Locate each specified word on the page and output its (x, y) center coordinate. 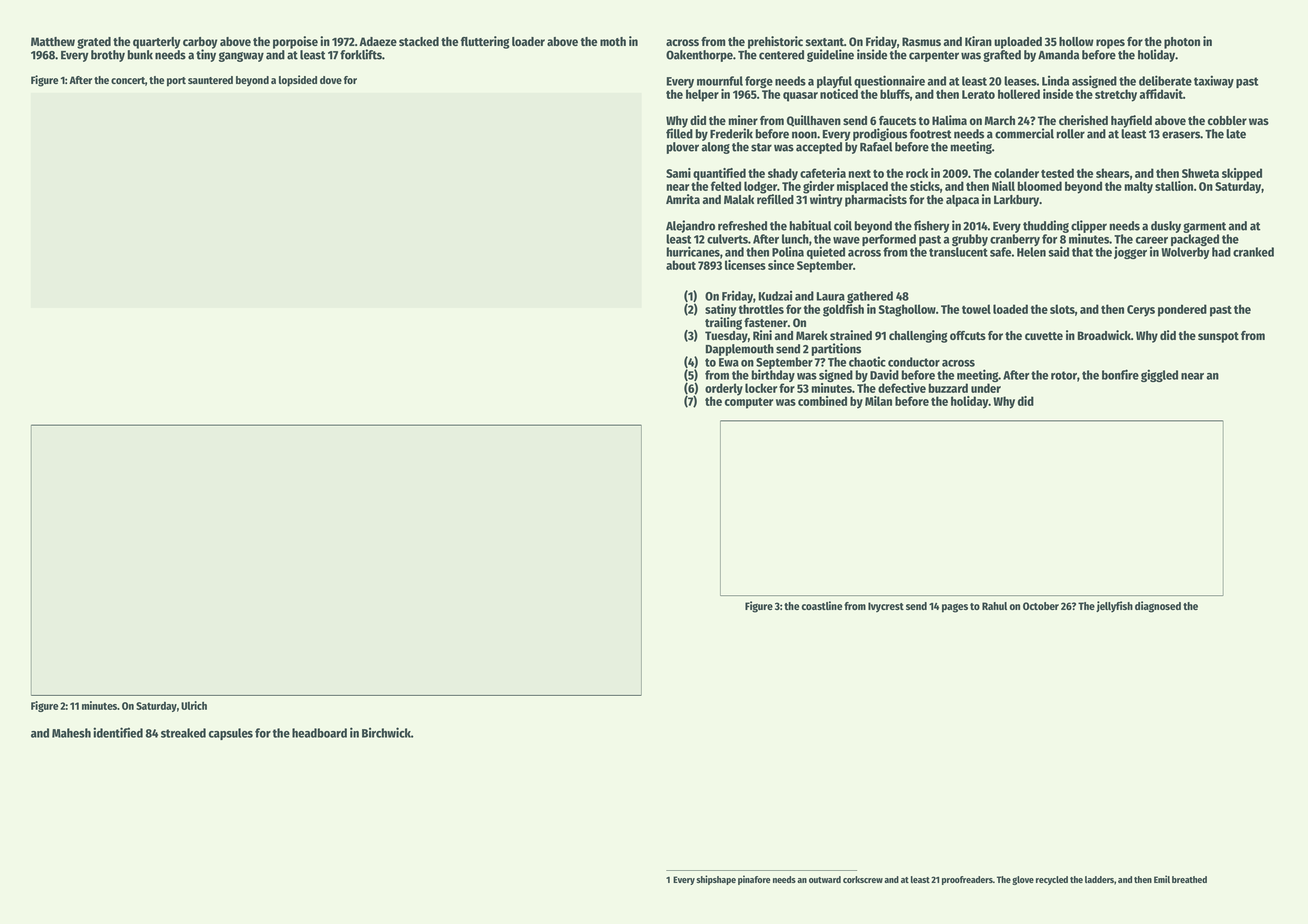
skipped (1242, 174)
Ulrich (194, 705)
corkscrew (863, 879)
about (681, 265)
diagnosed (1158, 607)
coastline (821, 605)
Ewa (729, 362)
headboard (319, 733)
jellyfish (1114, 607)
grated (94, 43)
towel (976, 309)
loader (528, 41)
